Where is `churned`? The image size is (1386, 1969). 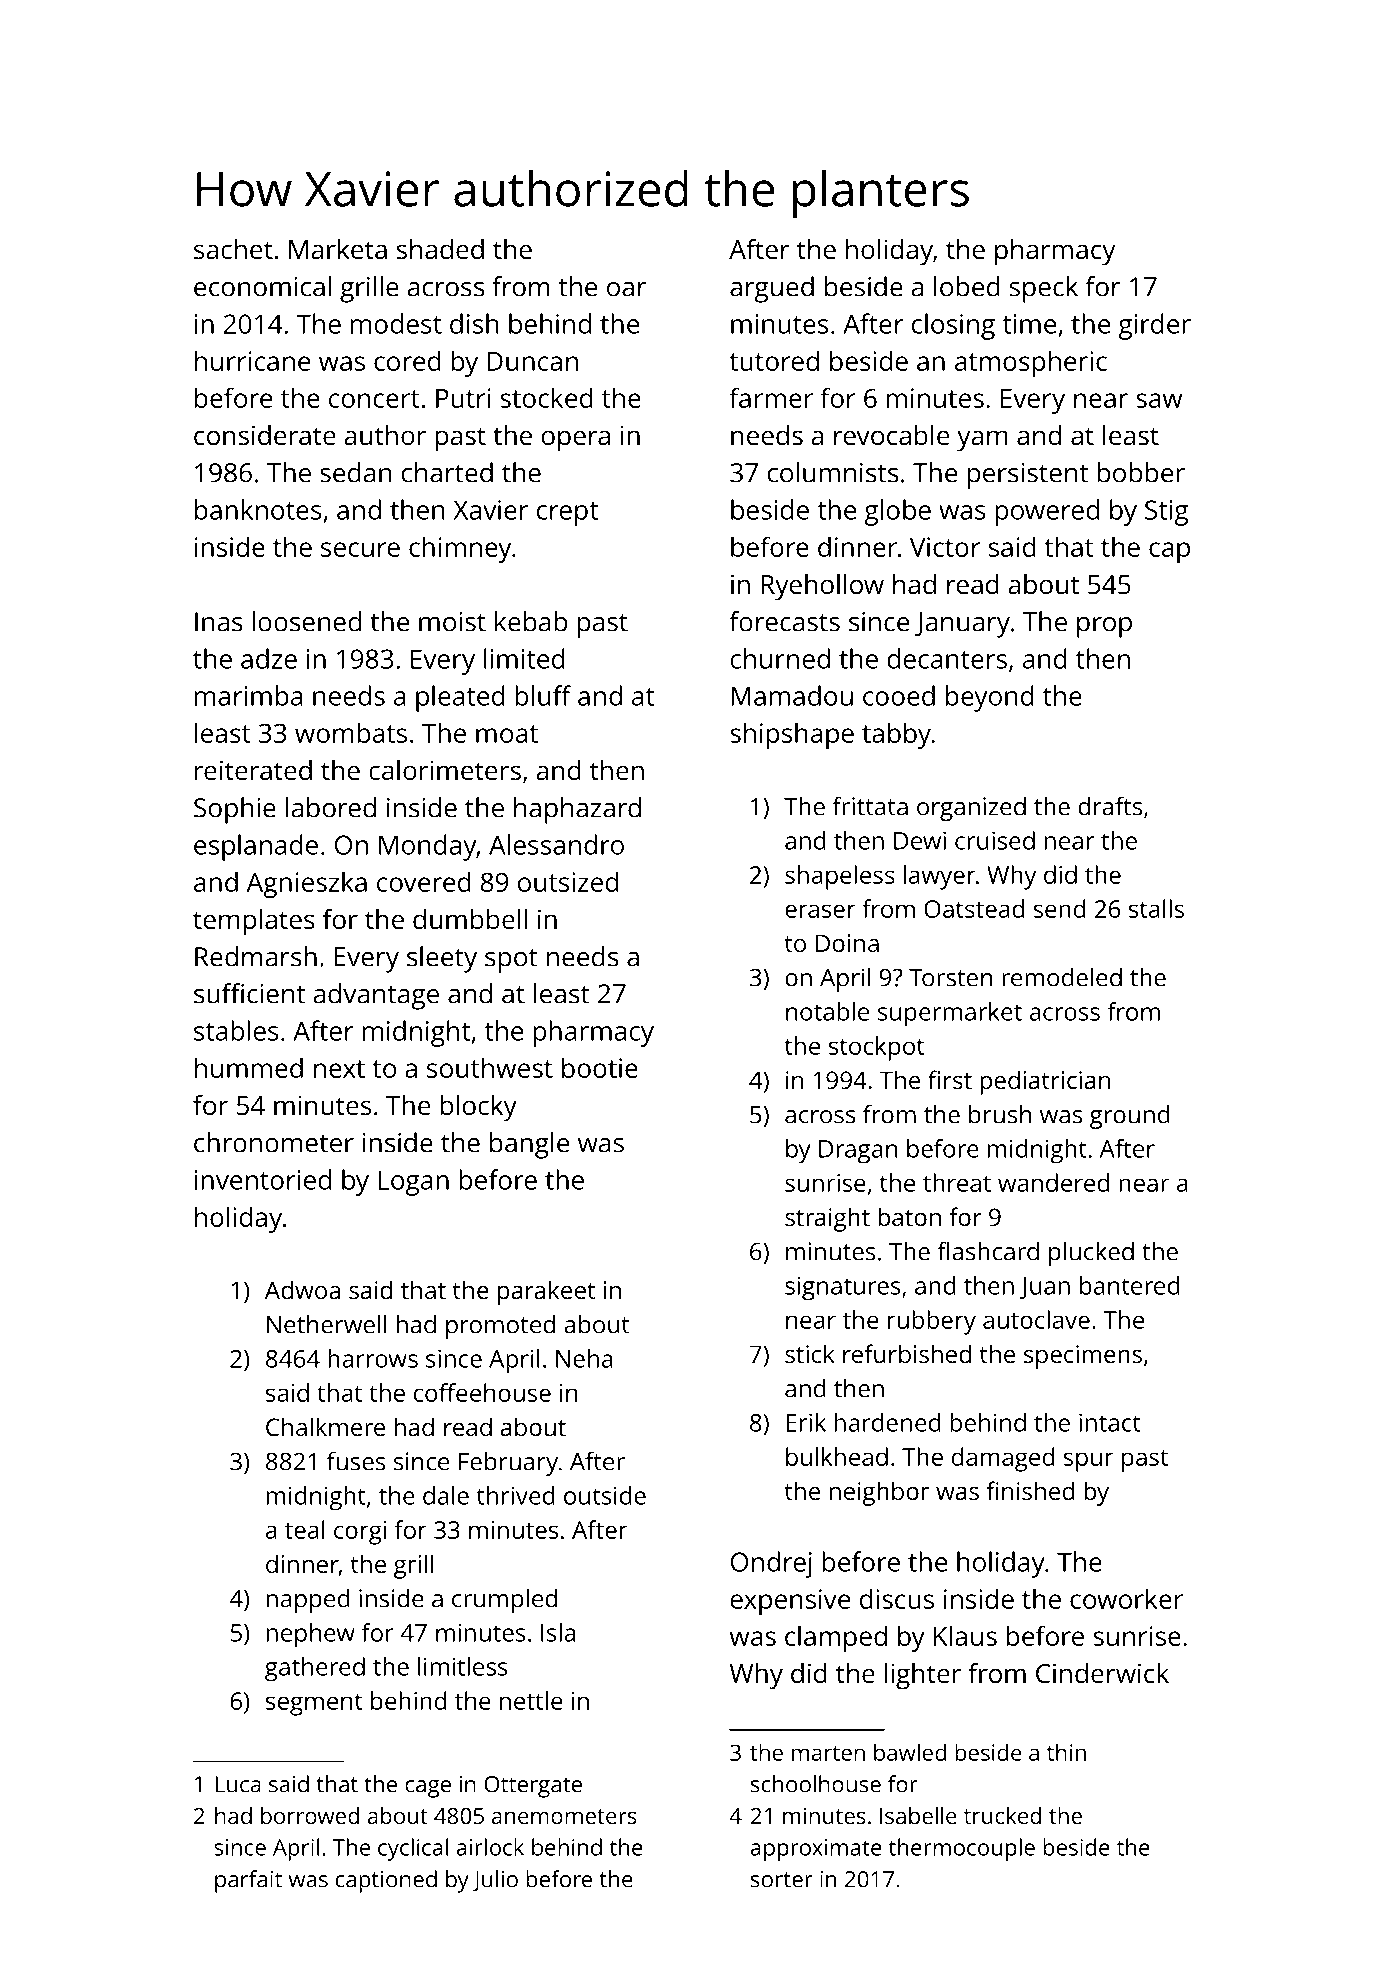
churned is located at coordinates (780, 658).
